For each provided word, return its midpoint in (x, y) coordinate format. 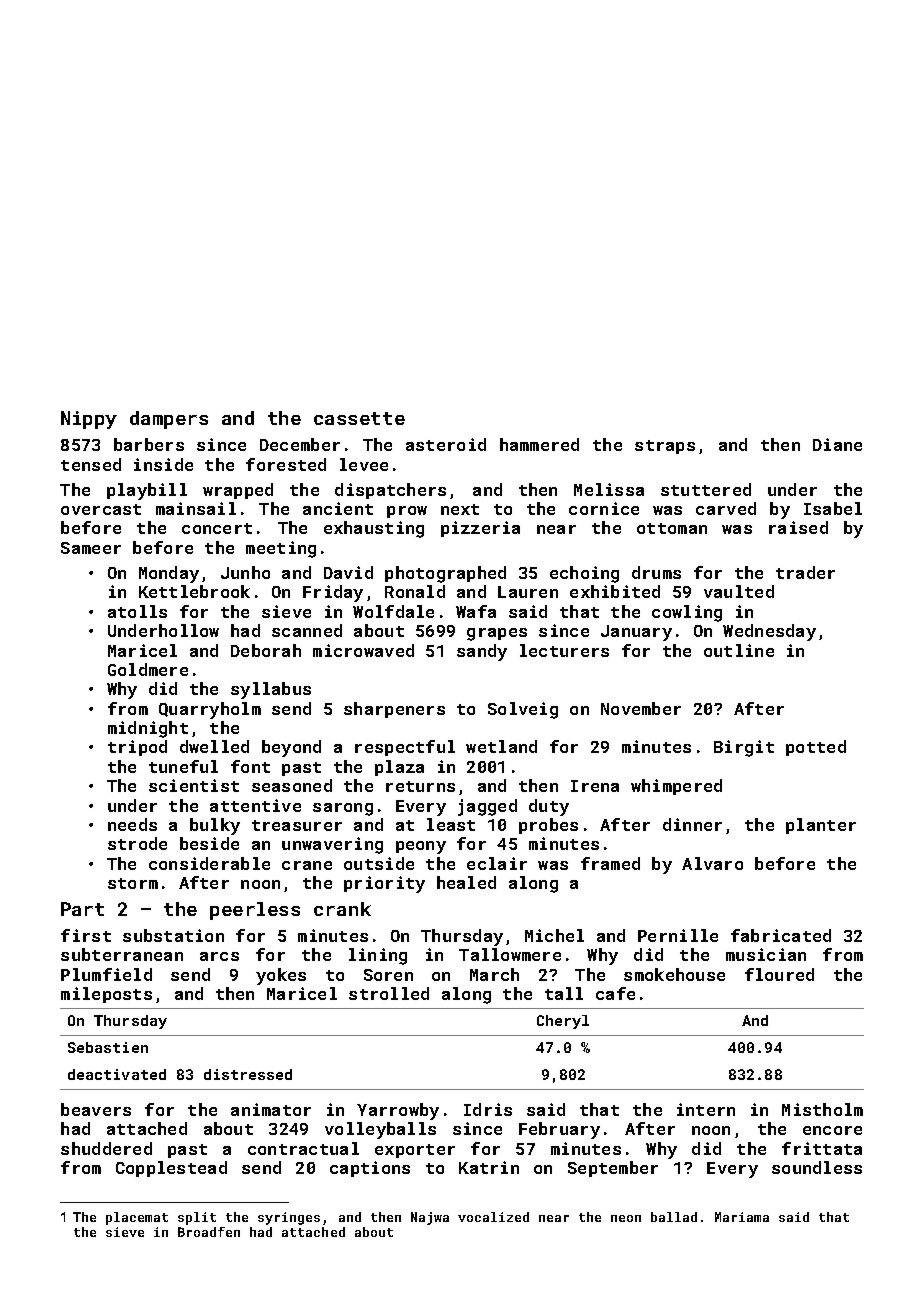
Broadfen (209, 1232)
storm (133, 883)
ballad (674, 1217)
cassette (359, 418)
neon (626, 1218)
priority (384, 884)
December (300, 444)
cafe (615, 993)
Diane (837, 444)
